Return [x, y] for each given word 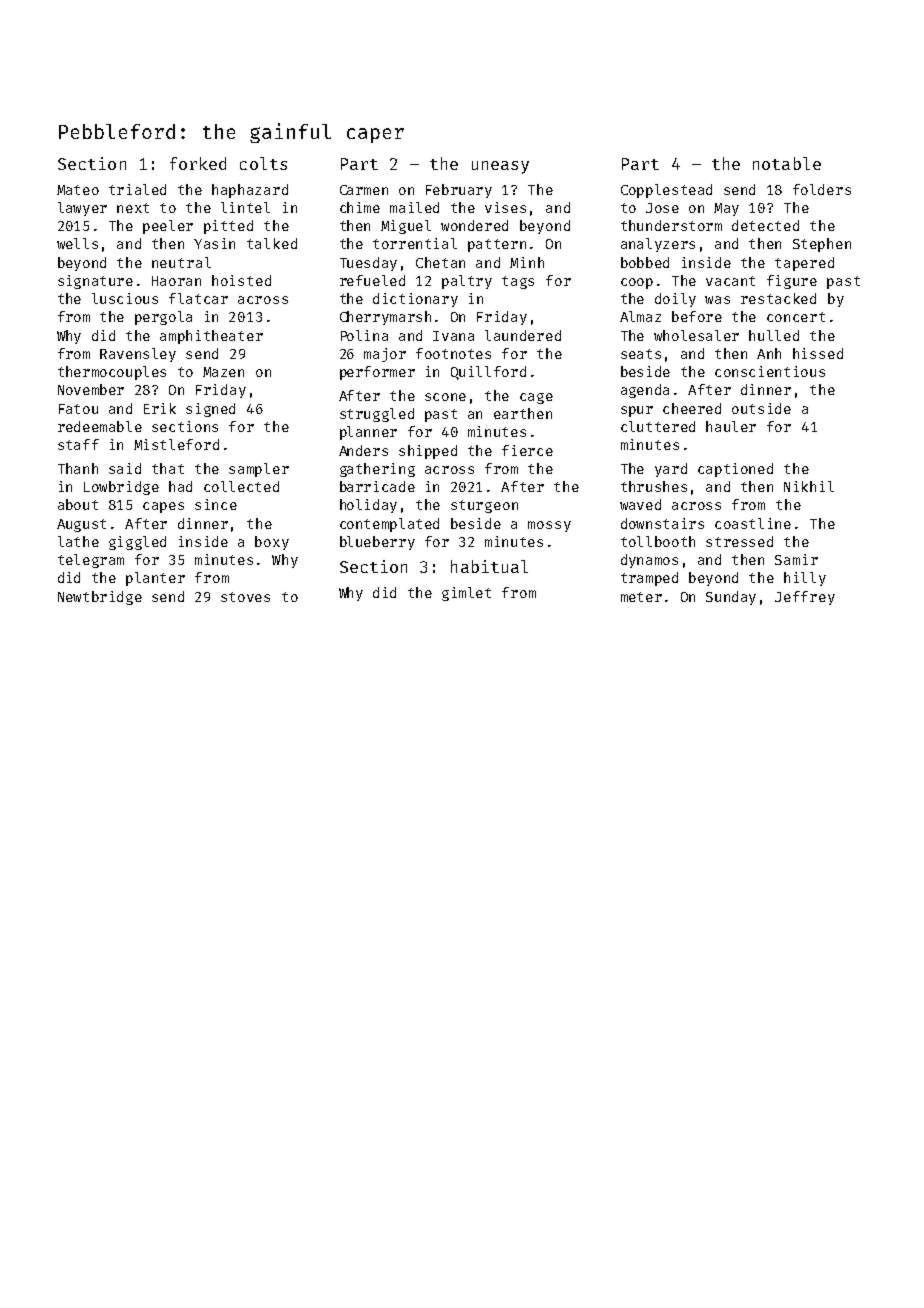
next [133, 208]
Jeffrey [805, 598]
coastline [753, 523]
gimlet [466, 594]
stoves [245, 597]
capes [163, 507]
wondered [474, 225]
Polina [364, 335]
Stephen [822, 245]
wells [77, 243]
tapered [804, 264]
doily [675, 300]
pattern [497, 245]
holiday [368, 506]
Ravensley [138, 355]
